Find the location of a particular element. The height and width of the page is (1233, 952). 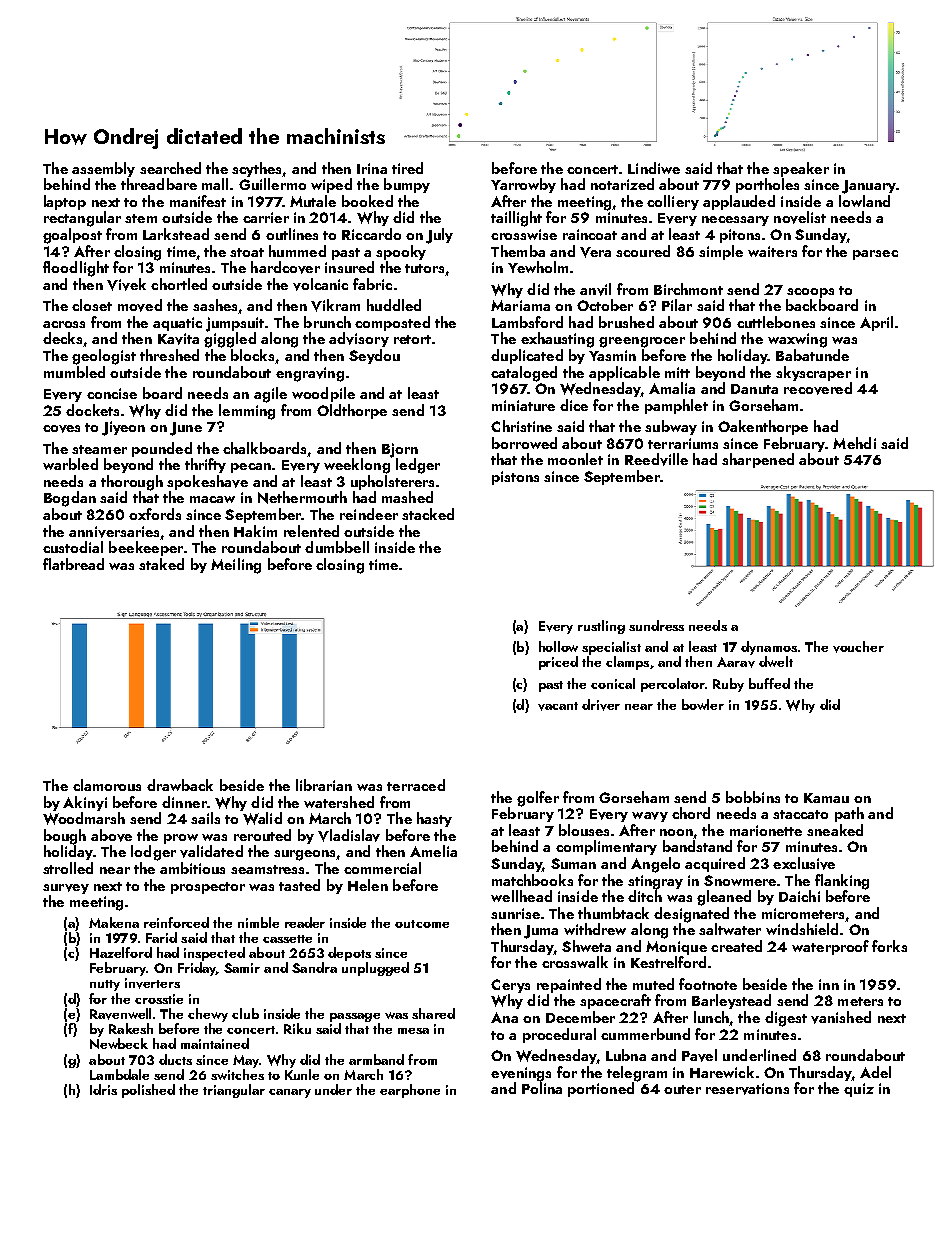

insured is located at coordinates (349, 267).
